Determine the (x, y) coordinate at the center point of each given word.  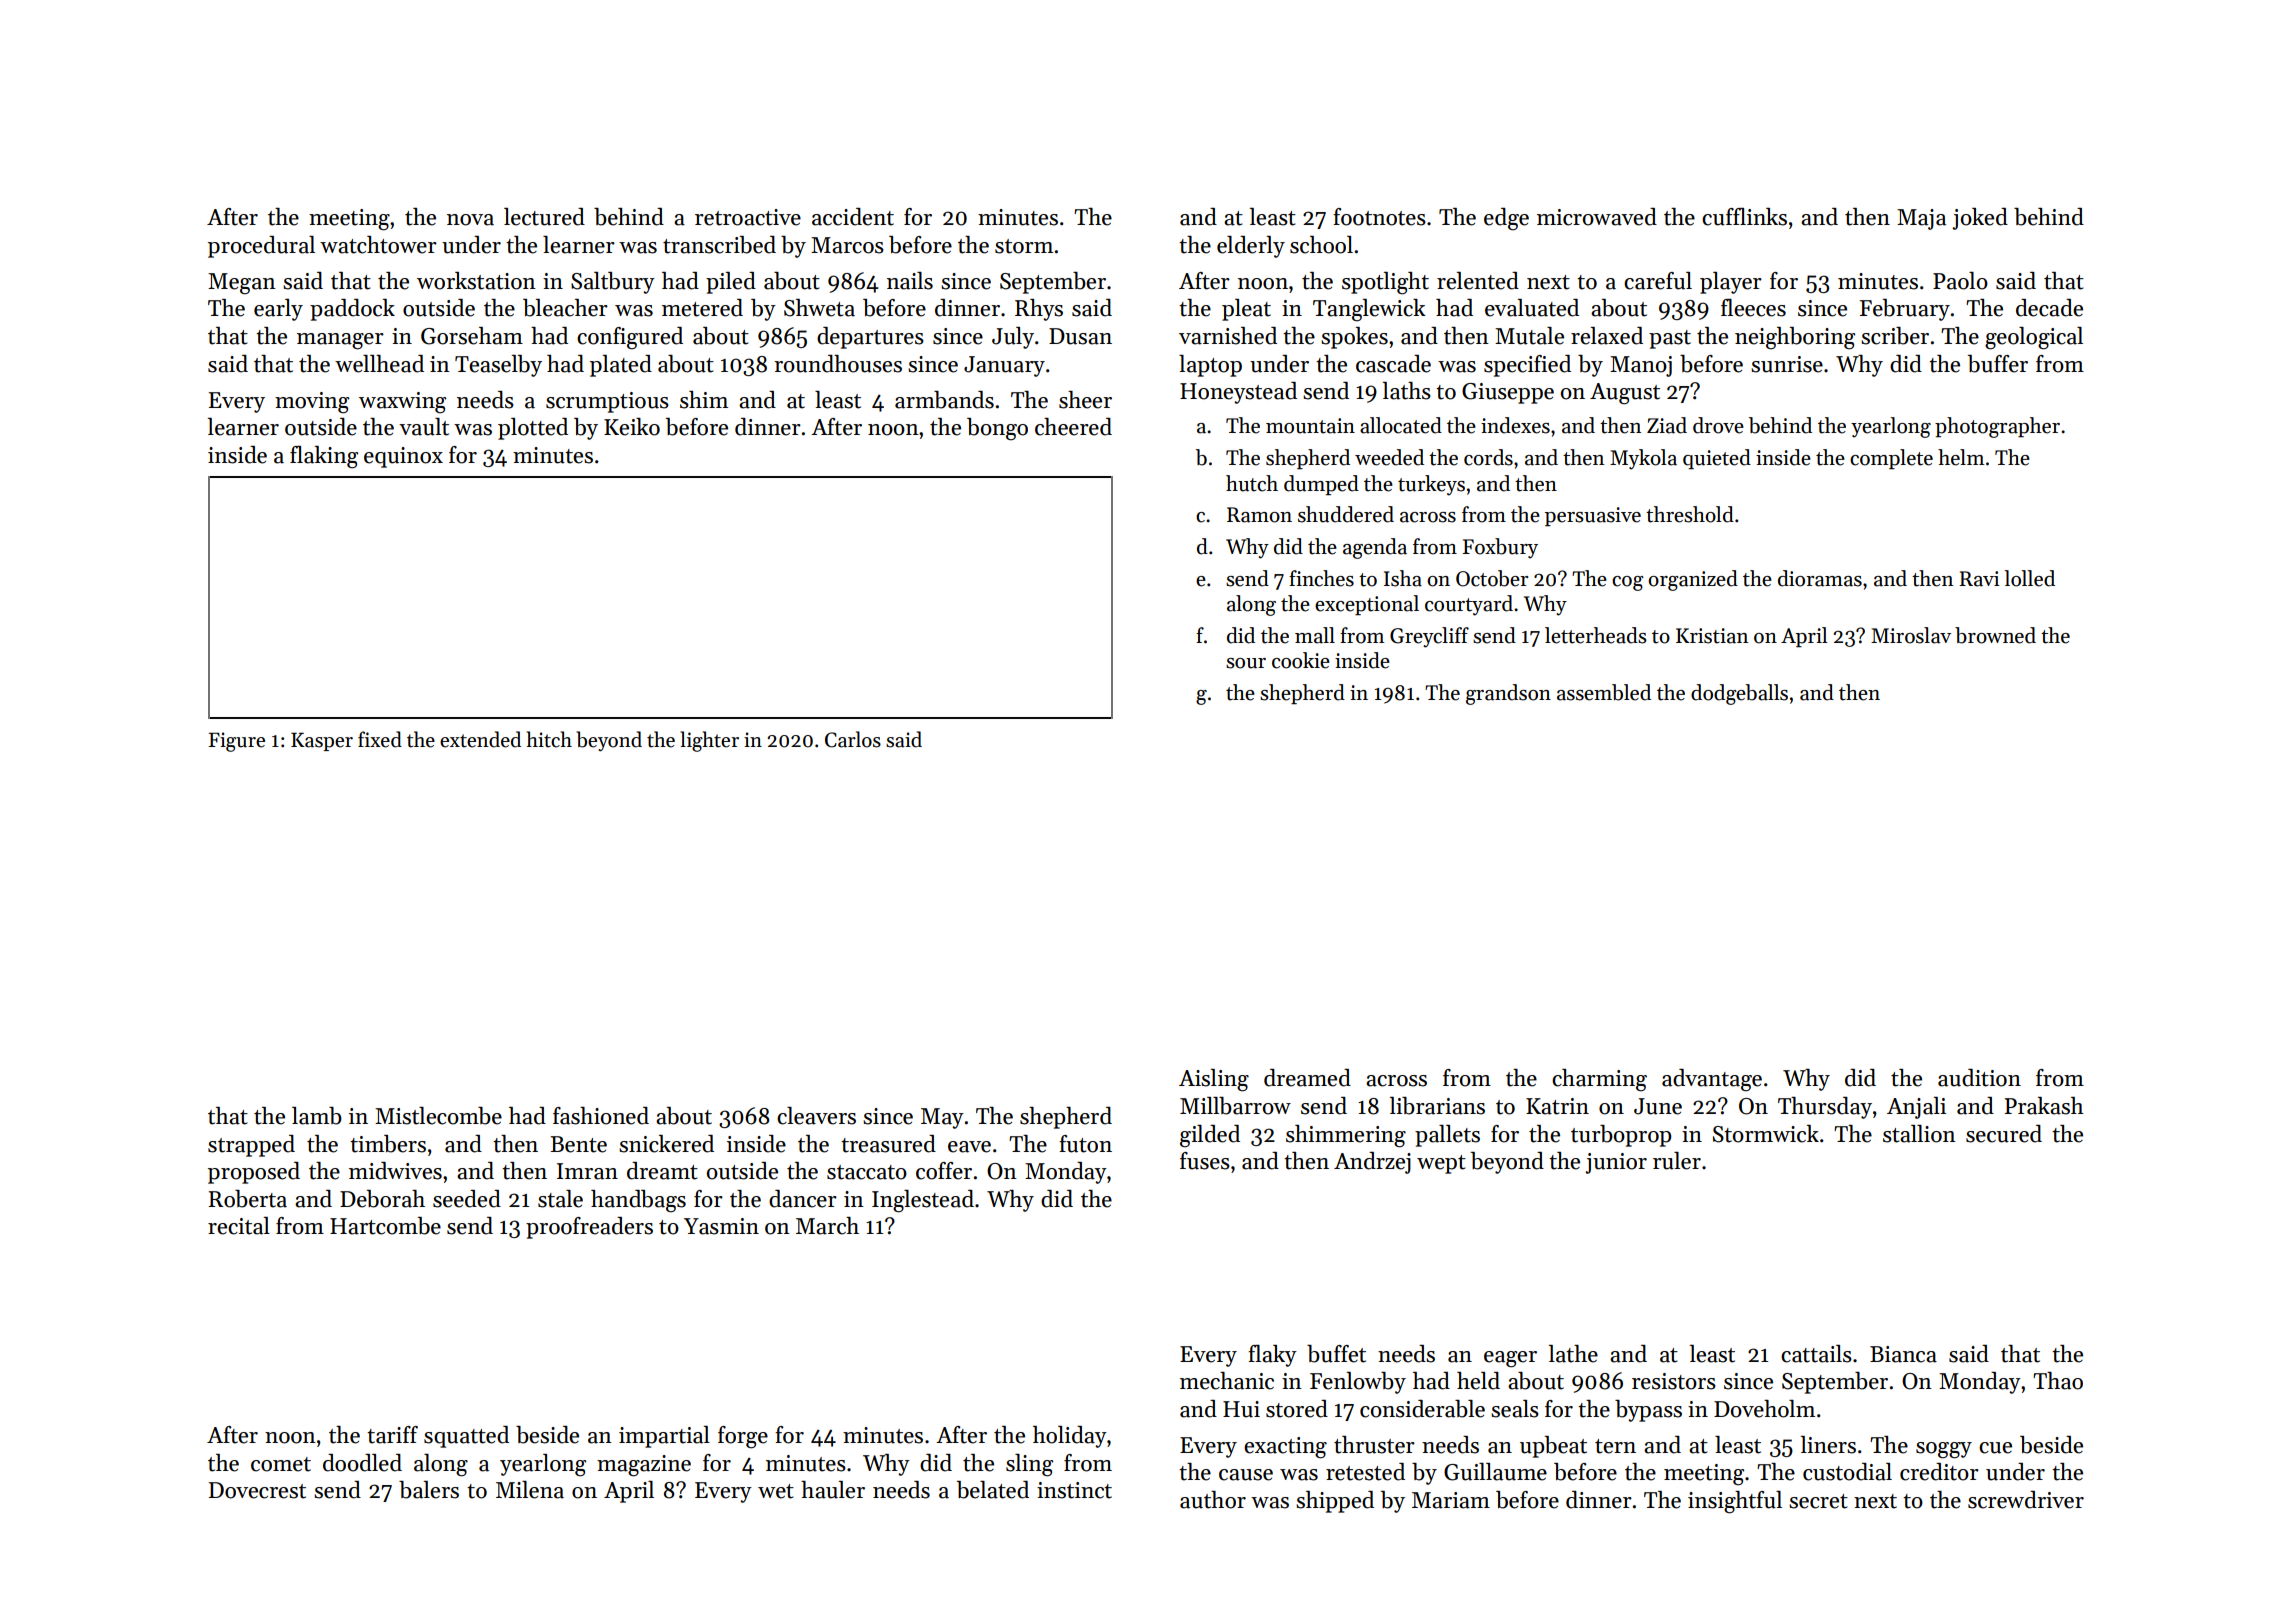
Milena (530, 1490)
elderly (1251, 247)
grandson (1508, 694)
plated (621, 366)
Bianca (1903, 1354)
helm (1961, 457)
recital (239, 1226)
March (827, 1226)
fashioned (601, 1116)
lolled (2029, 578)
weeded (1389, 457)
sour (1246, 663)
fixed (380, 739)
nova (470, 220)
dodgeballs (1739, 694)
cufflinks (1744, 217)
